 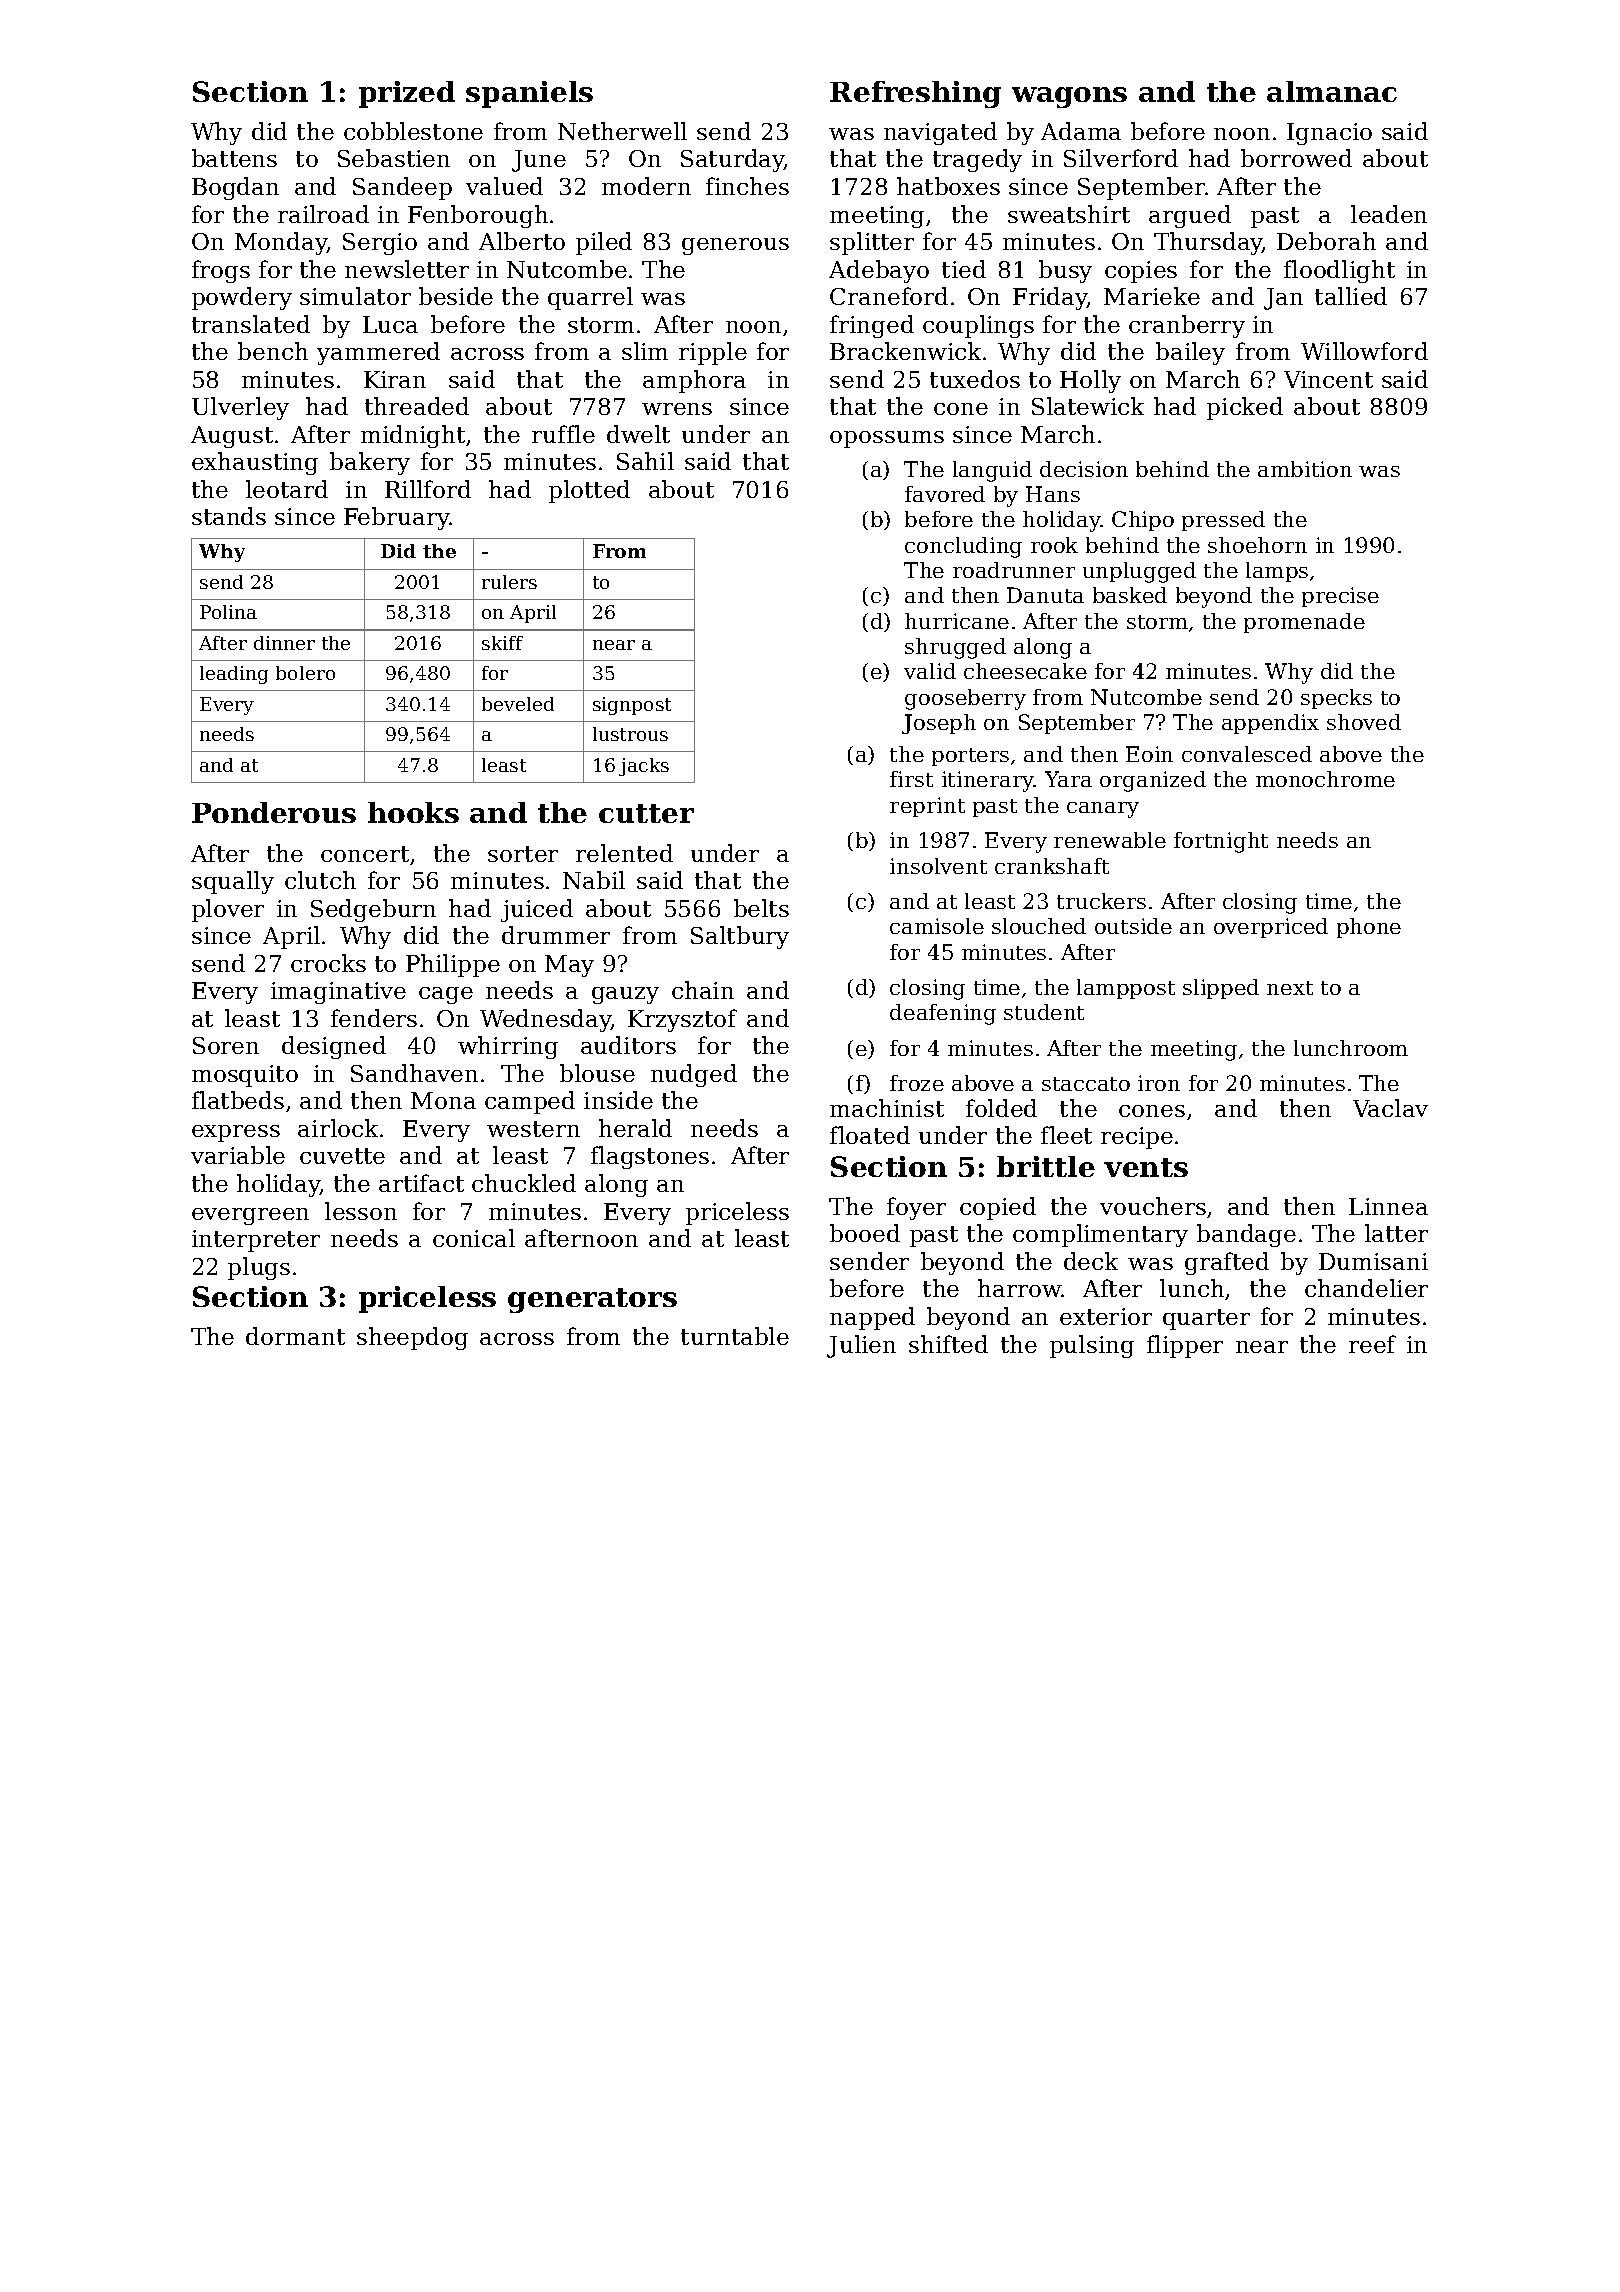 I want to click on prized, so click(x=407, y=94).
